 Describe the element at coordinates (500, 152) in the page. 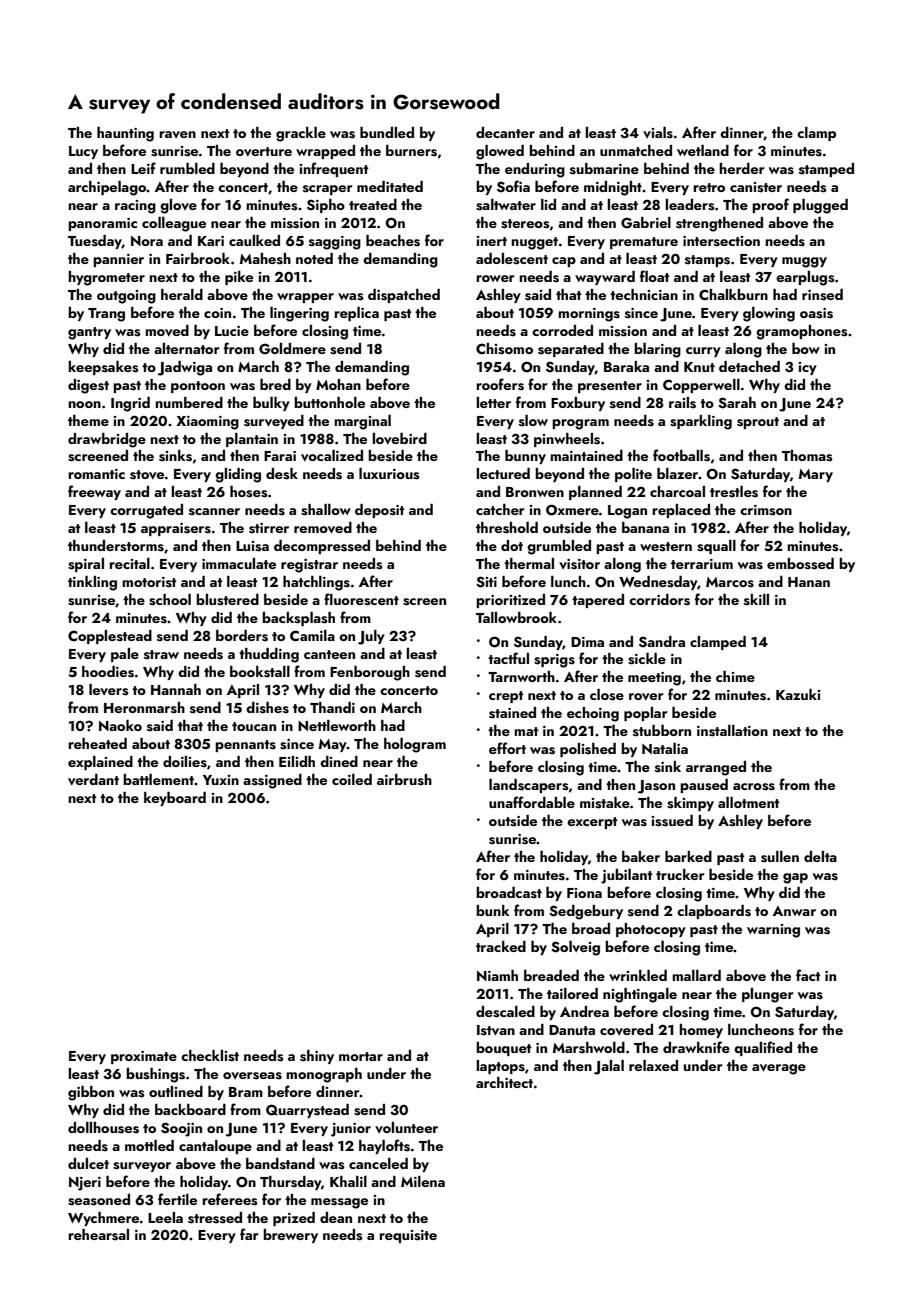

I see `glowed` at that location.
